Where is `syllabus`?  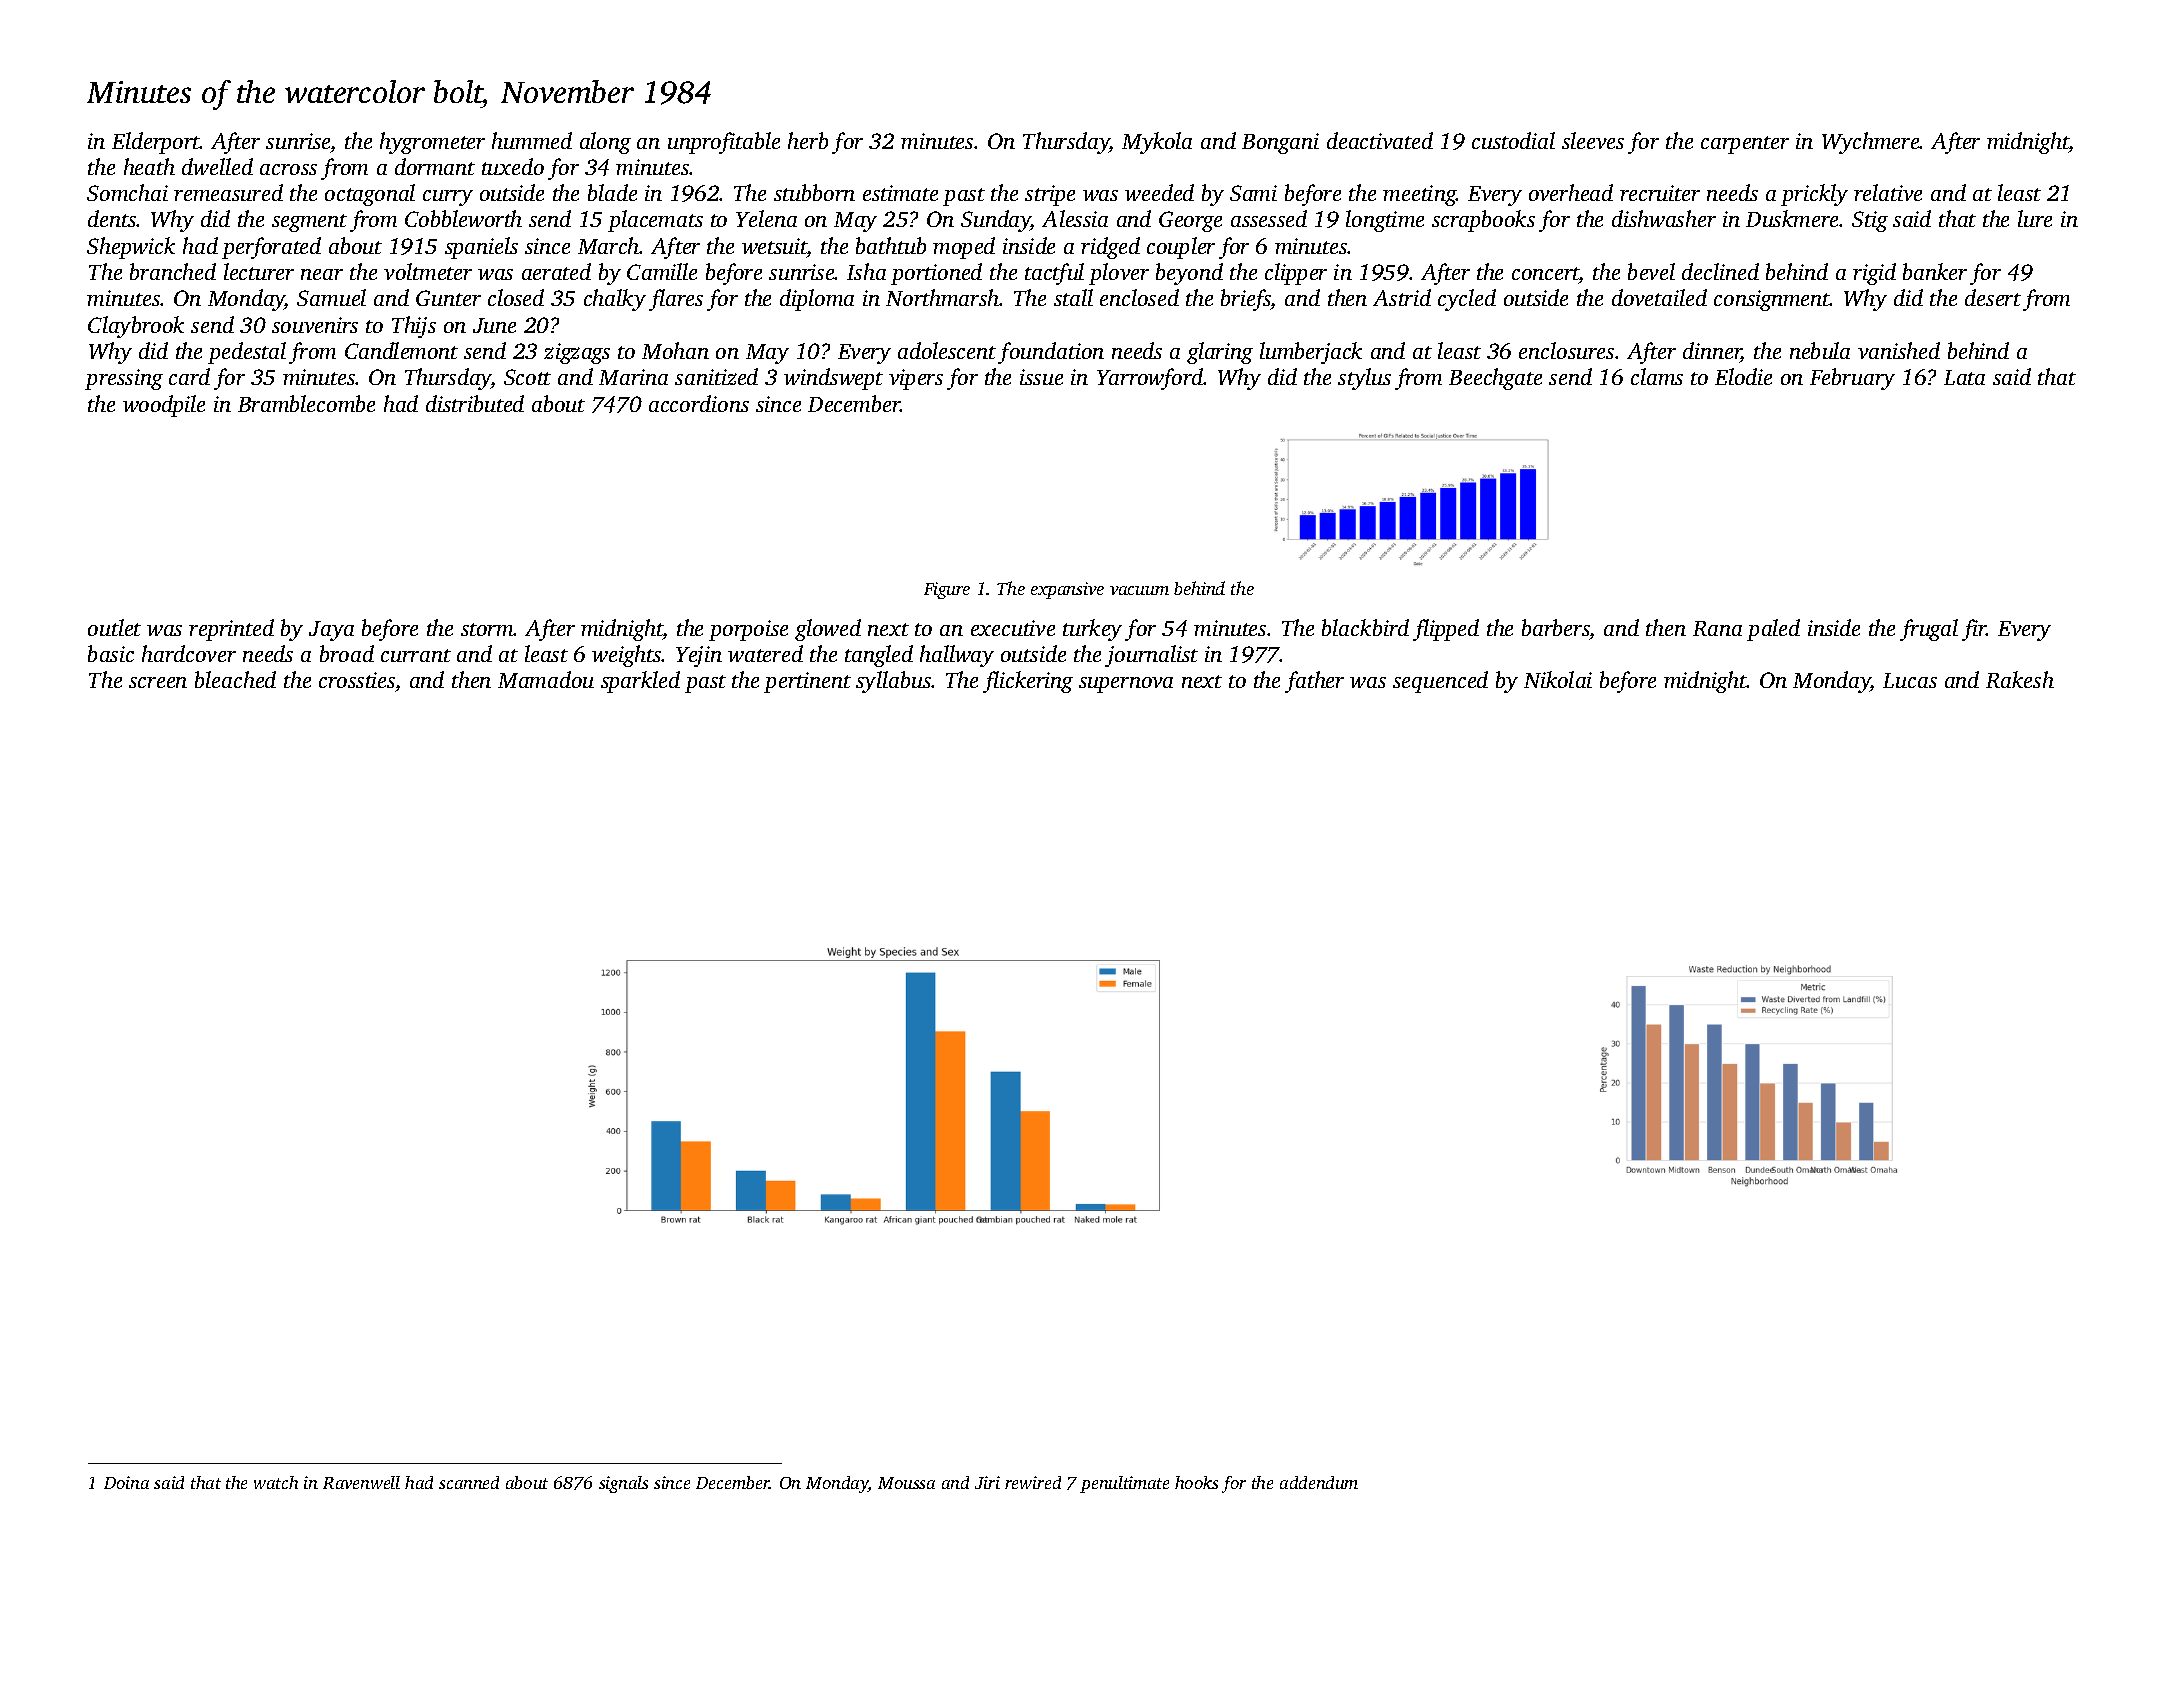 syllabus is located at coordinates (894, 682).
